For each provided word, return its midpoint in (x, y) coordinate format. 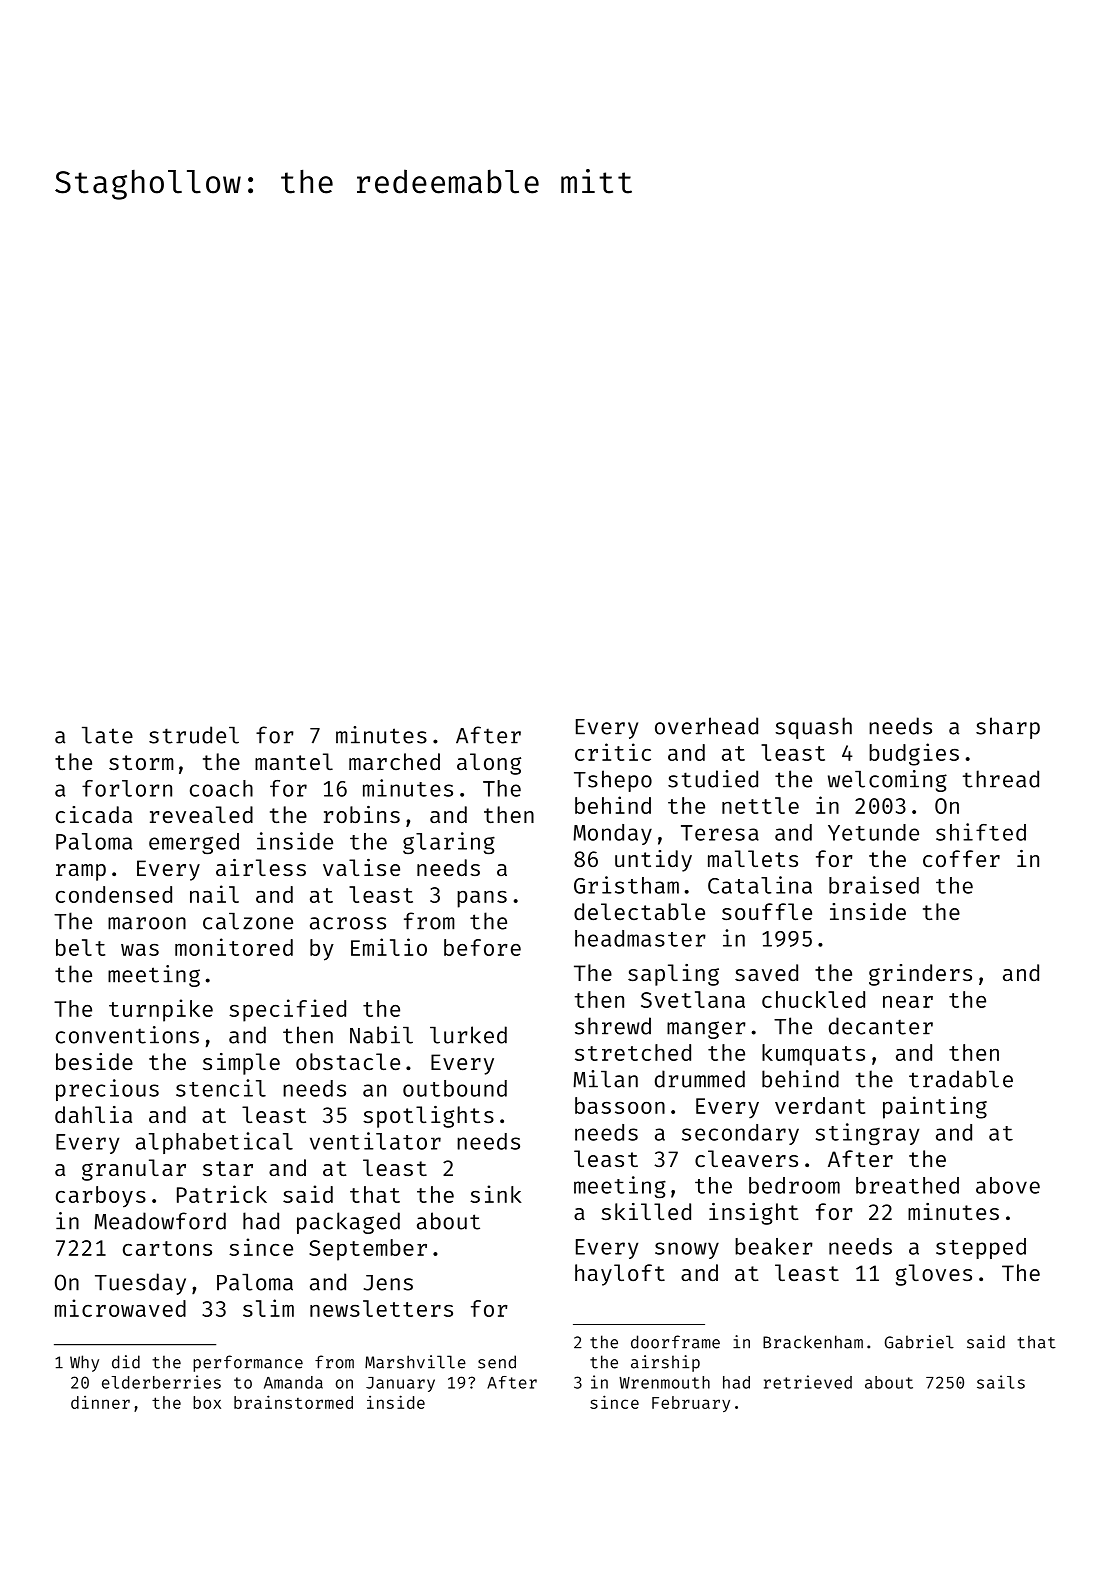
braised (874, 885)
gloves (934, 1275)
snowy (687, 1250)
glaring (449, 843)
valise (361, 867)
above (1008, 1185)
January (400, 1384)
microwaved (120, 1308)
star (228, 1168)
